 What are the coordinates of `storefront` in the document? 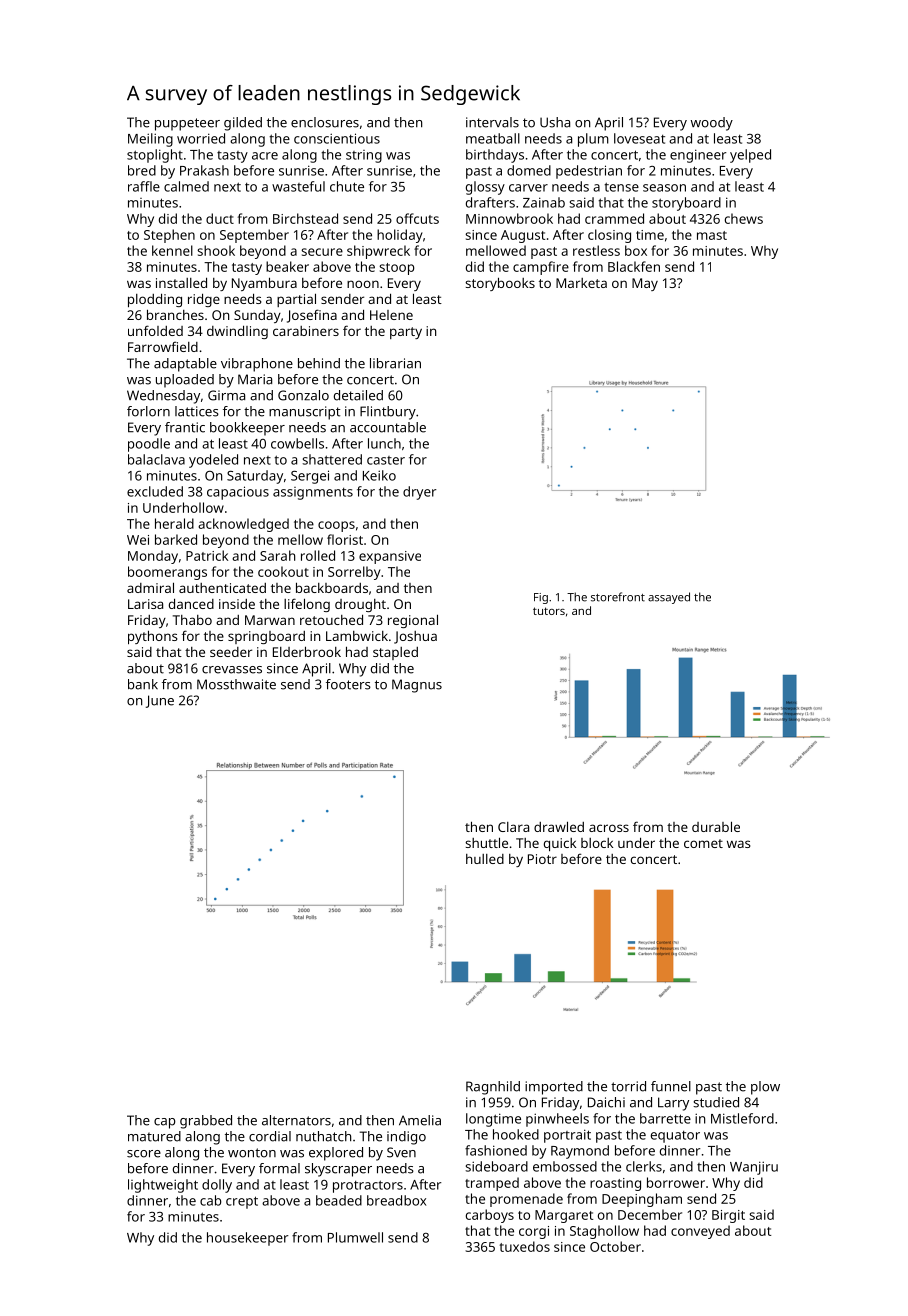 It's located at (618, 597).
